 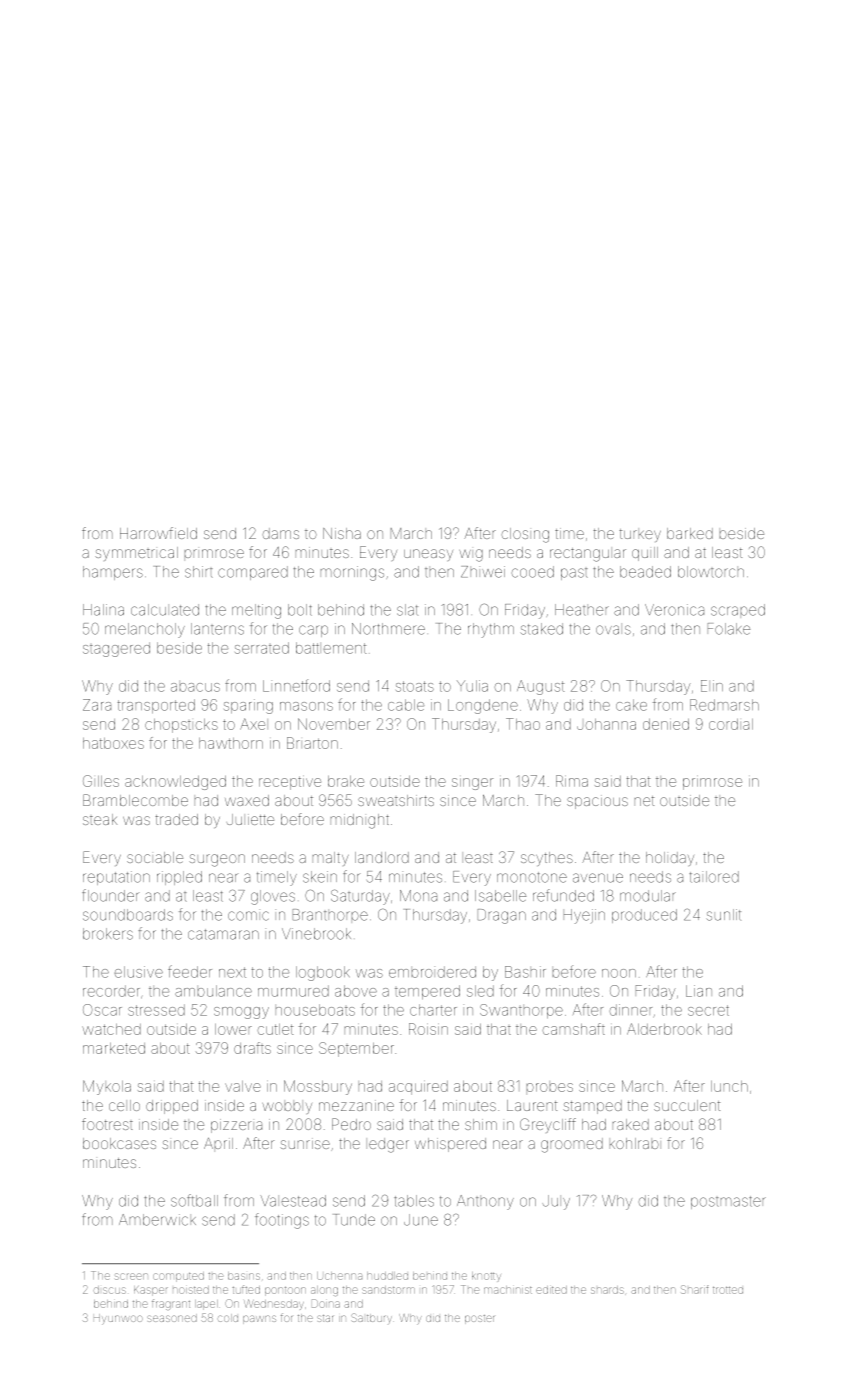 I want to click on calculated, so click(x=165, y=610).
